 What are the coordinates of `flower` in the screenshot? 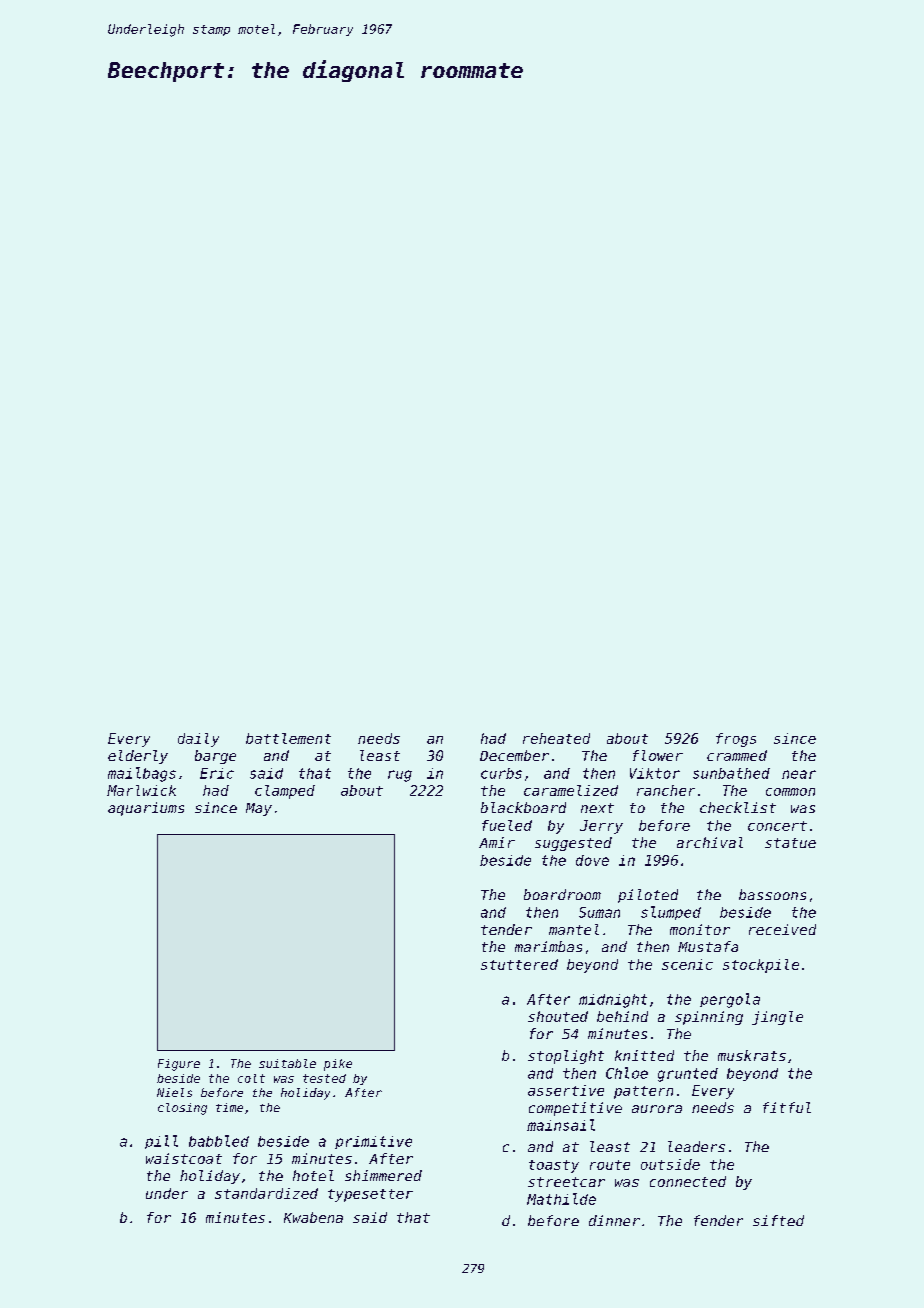 It's located at (658, 755).
